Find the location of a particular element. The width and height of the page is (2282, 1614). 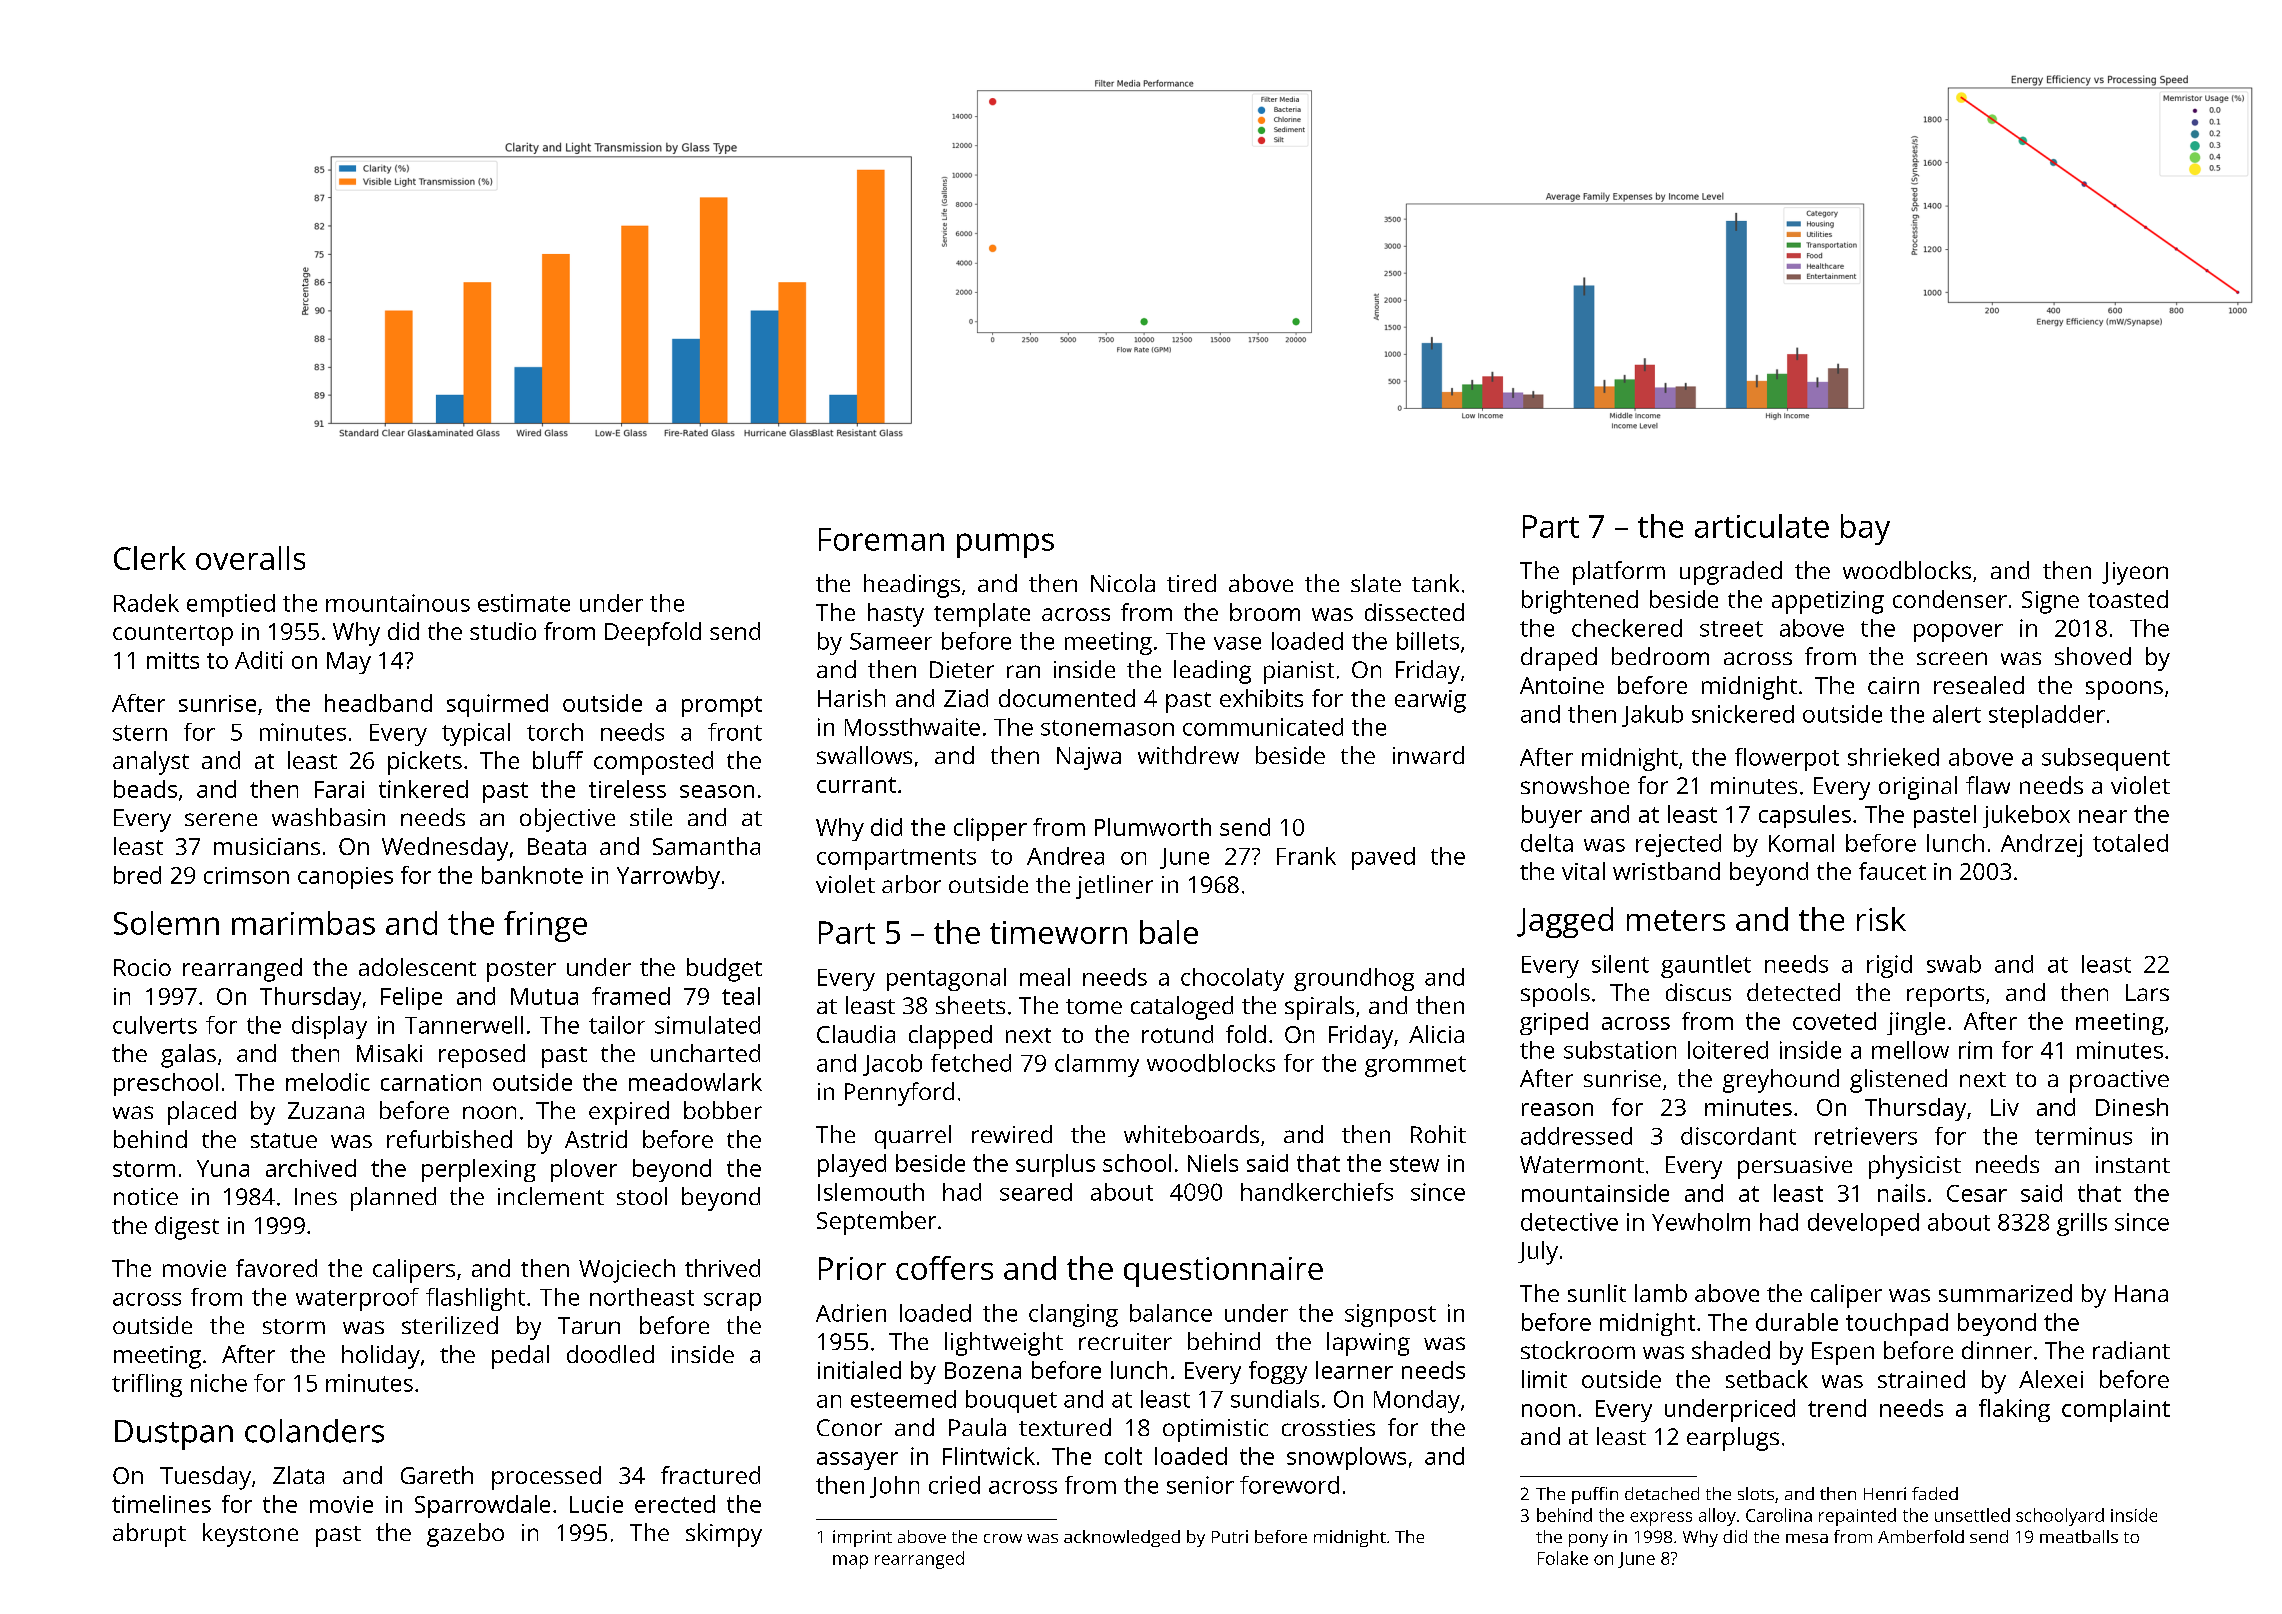

Jiyeon is located at coordinates (2135, 573).
